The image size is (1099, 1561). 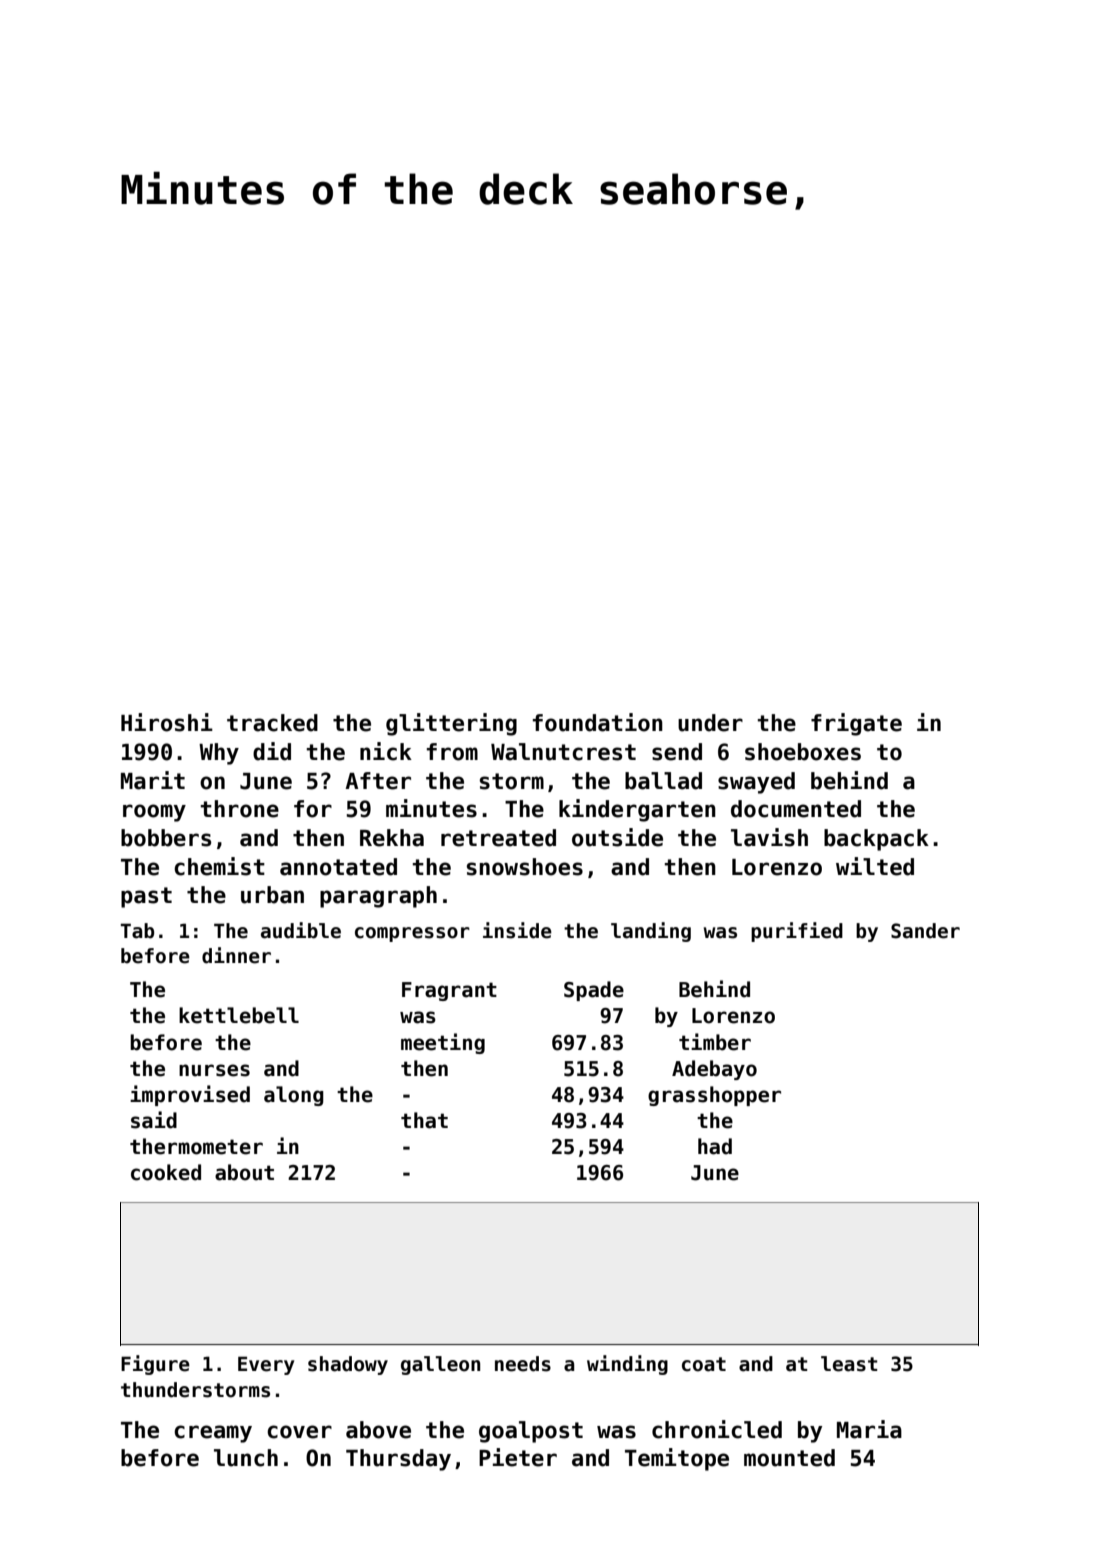 I want to click on Pieter, so click(x=518, y=1457).
